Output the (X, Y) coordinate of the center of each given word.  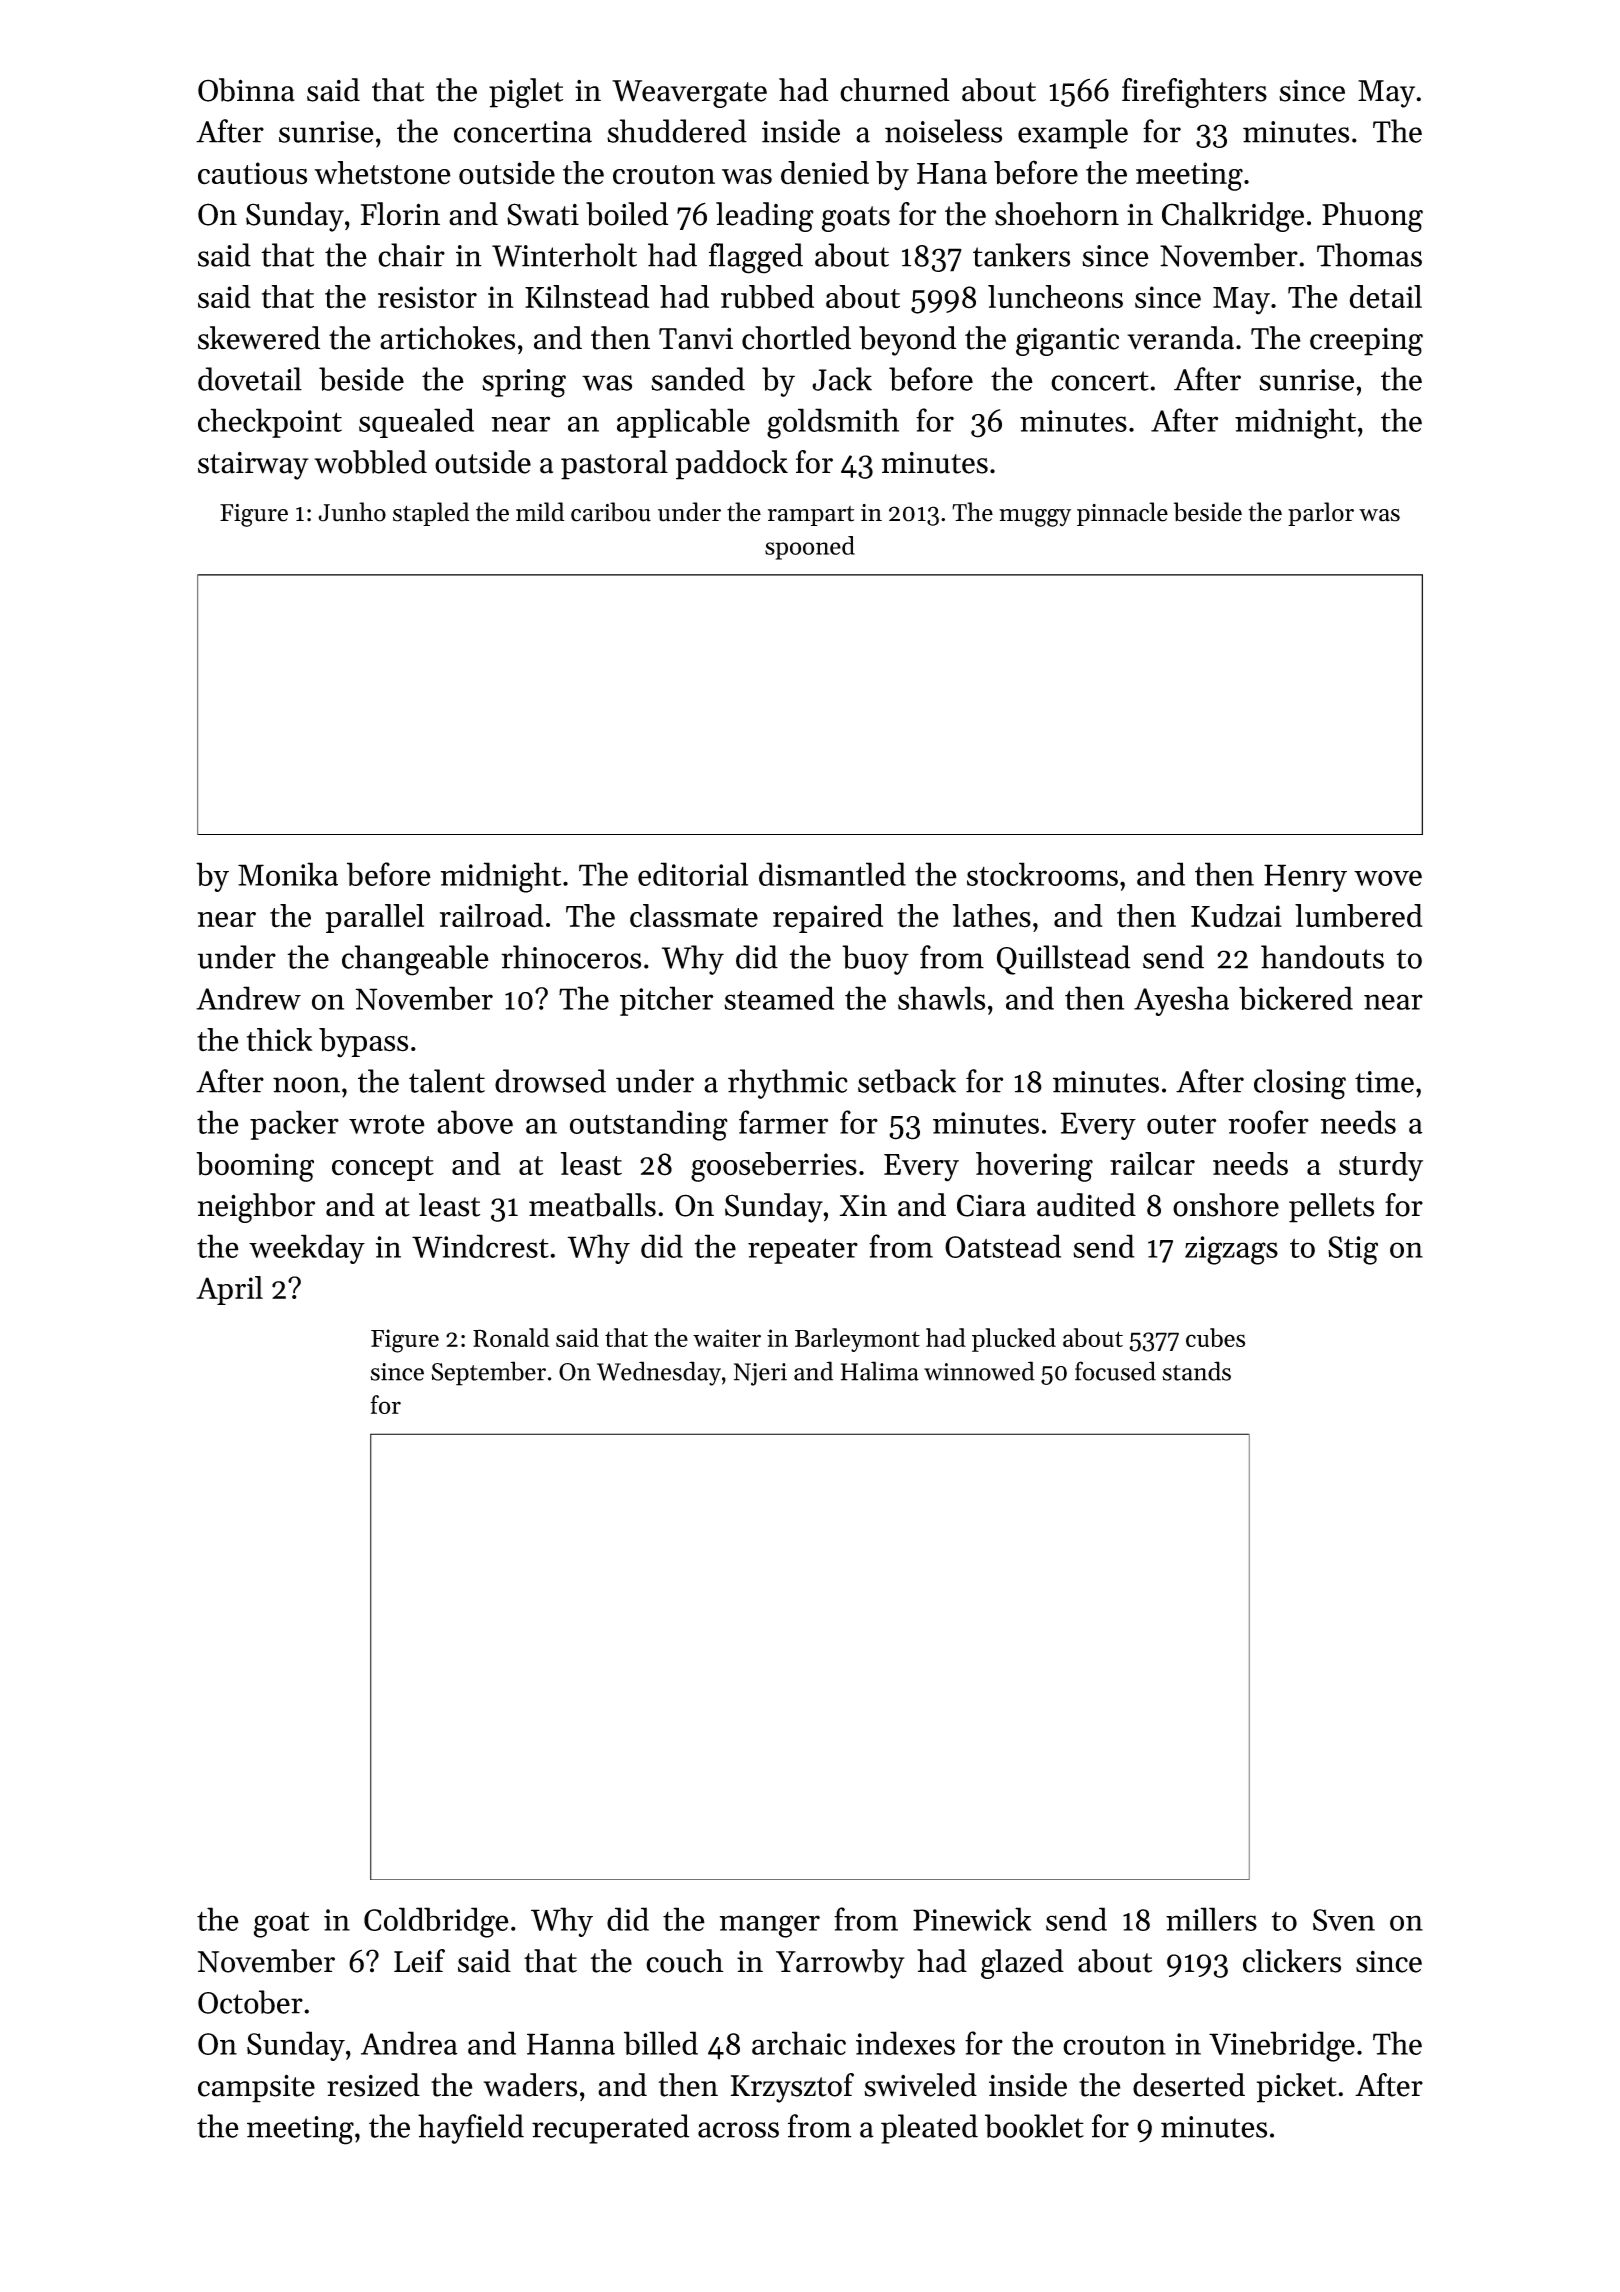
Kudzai (1236, 916)
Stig (1353, 1250)
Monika (288, 874)
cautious (252, 173)
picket (1297, 2088)
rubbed (767, 297)
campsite (256, 2088)
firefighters (1194, 93)
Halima (880, 1371)
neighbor (256, 1208)
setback (907, 1081)
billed (661, 2043)
